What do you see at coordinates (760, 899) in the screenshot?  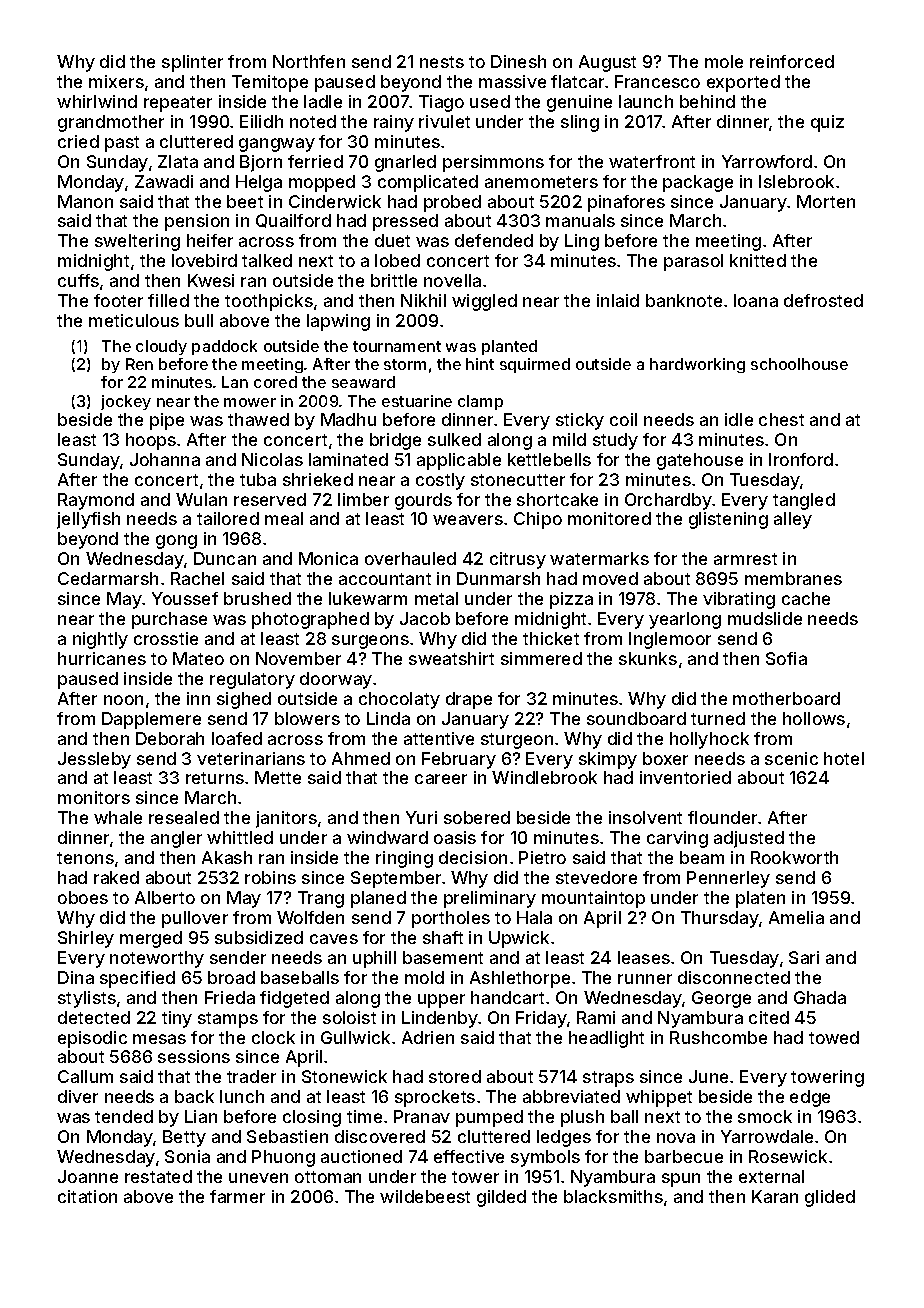 I see `platen` at bounding box center [760, 899].
